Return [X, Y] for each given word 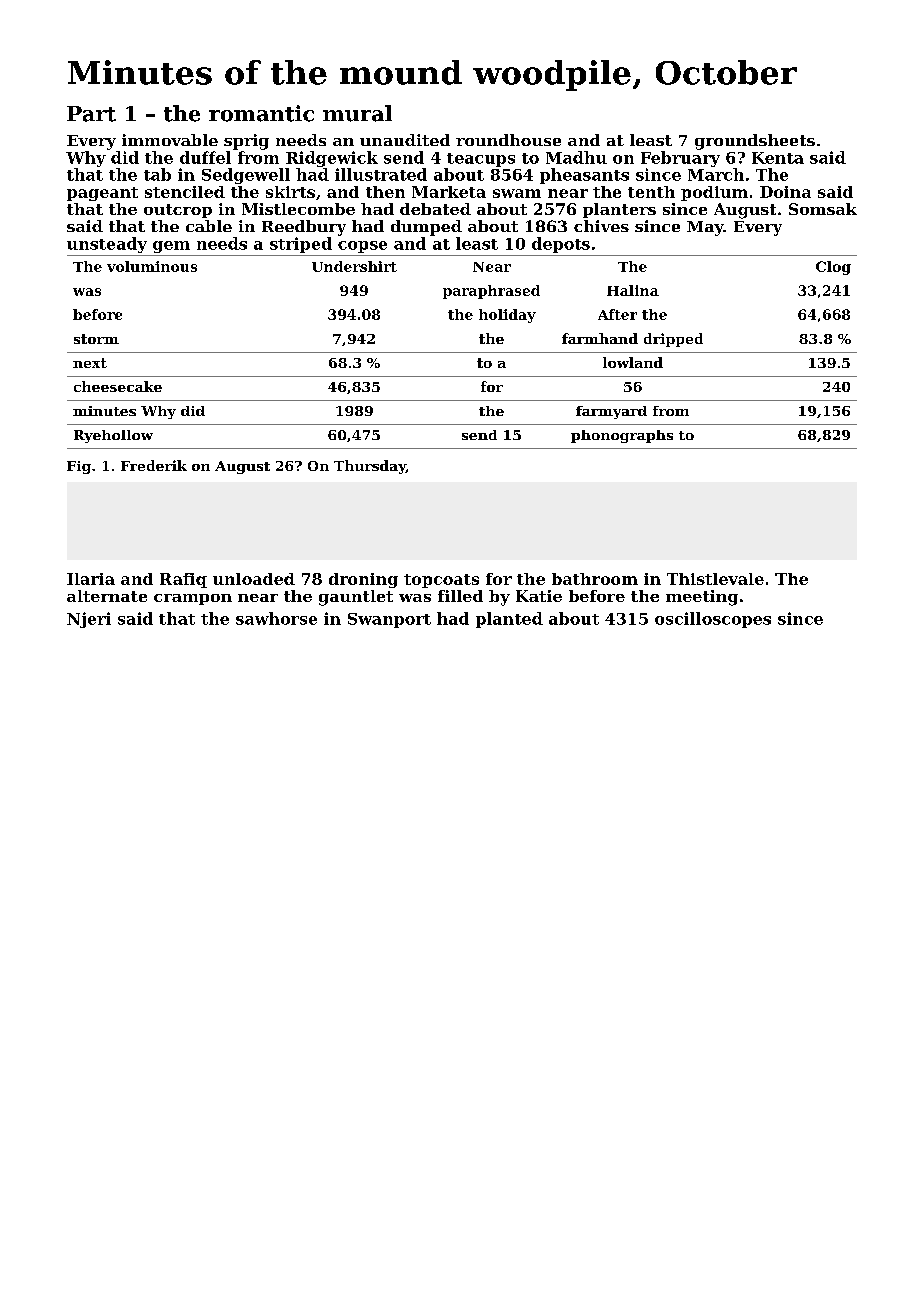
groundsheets [755, 142]
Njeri [89, 620]
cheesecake [118, 386]
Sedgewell [246, 176]
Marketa [449, 192]
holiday [507, 316]
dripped [673, 340]
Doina [785, 192]
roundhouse [508, 140]
